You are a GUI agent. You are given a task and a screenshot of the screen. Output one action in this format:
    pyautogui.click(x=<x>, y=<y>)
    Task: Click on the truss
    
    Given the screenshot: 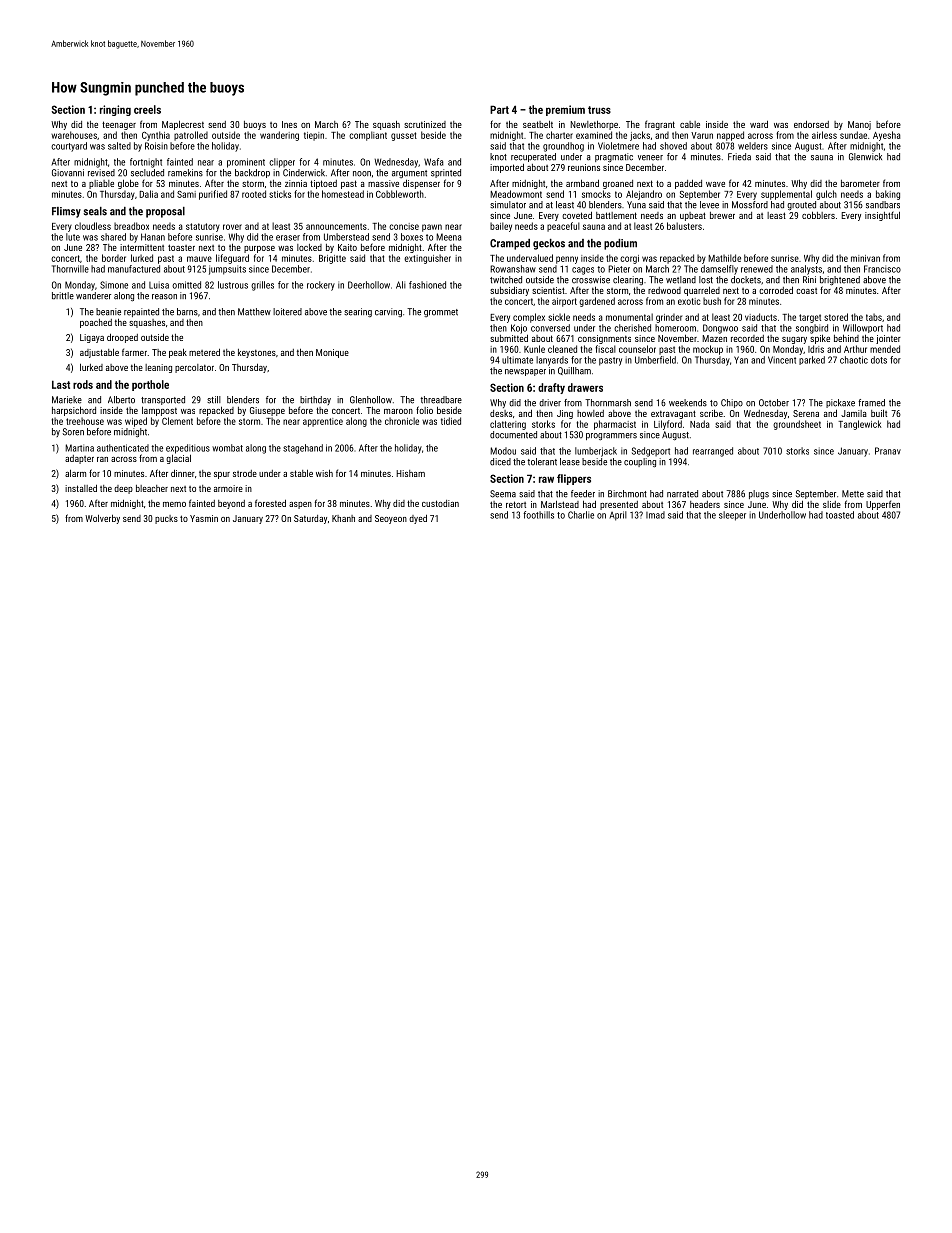 What is the action you would take?
    pyautogui.click(x=599, y=110)
